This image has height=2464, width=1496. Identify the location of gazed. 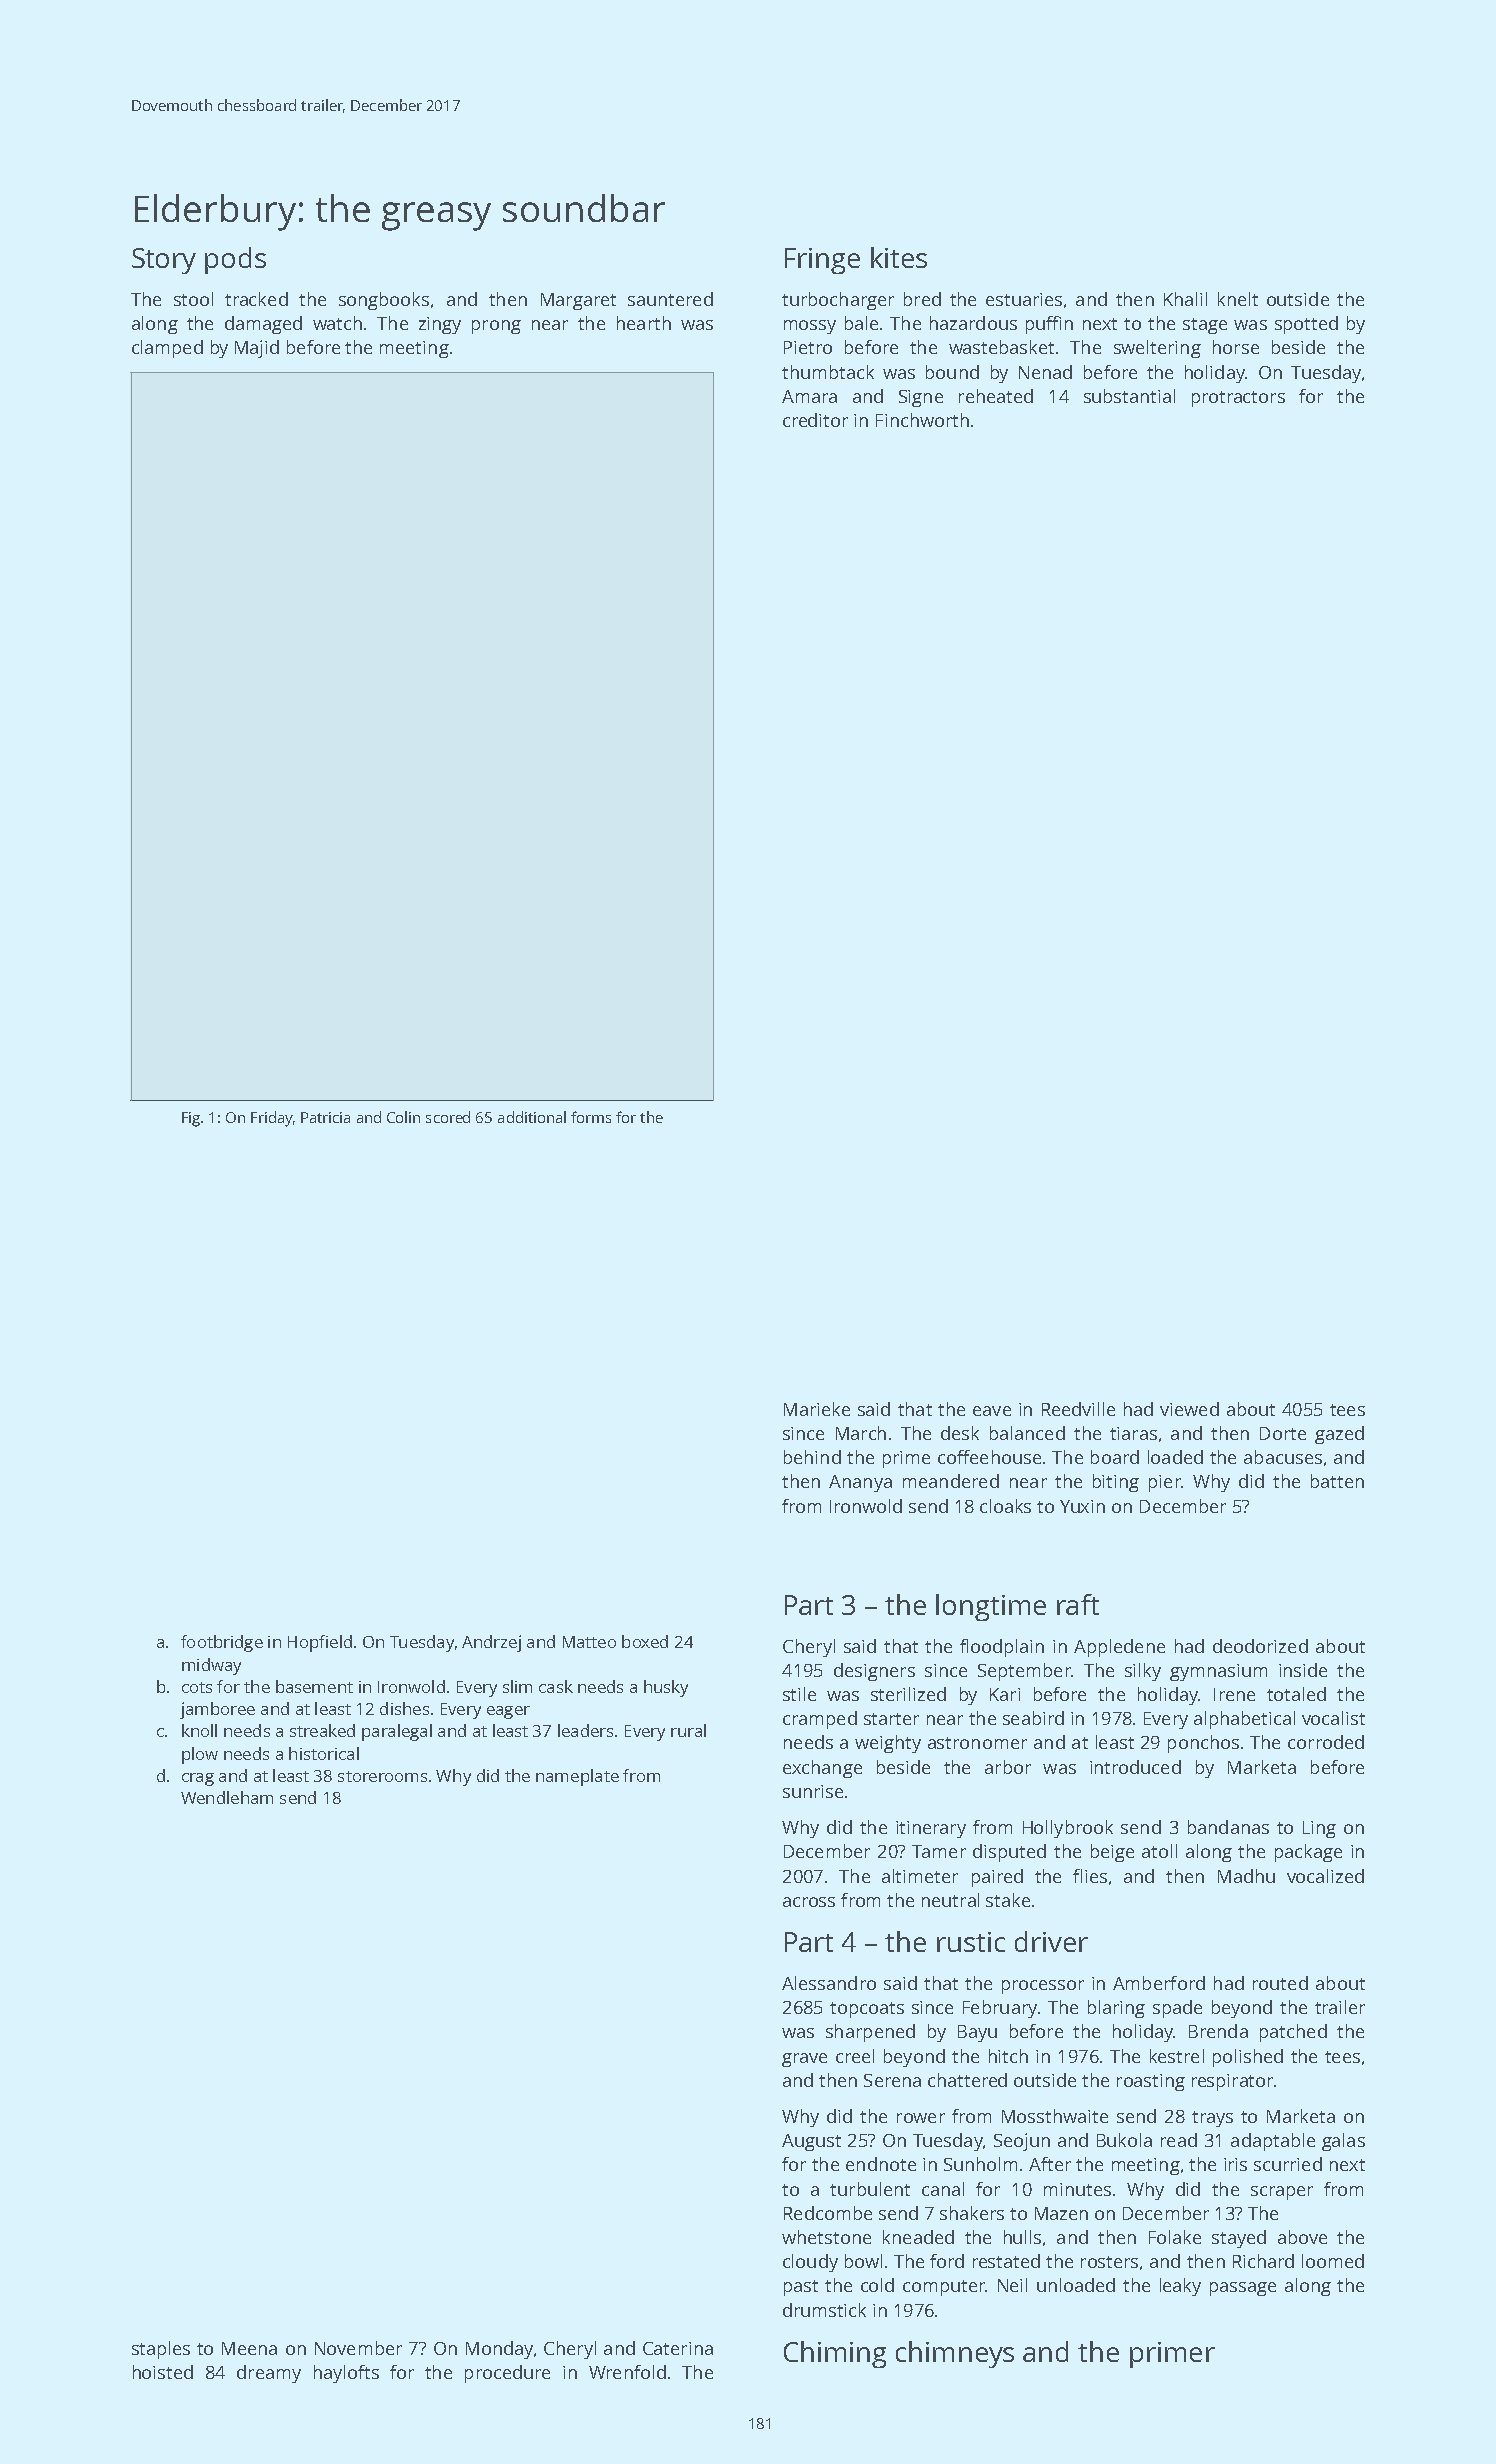
(1339, 1435).
